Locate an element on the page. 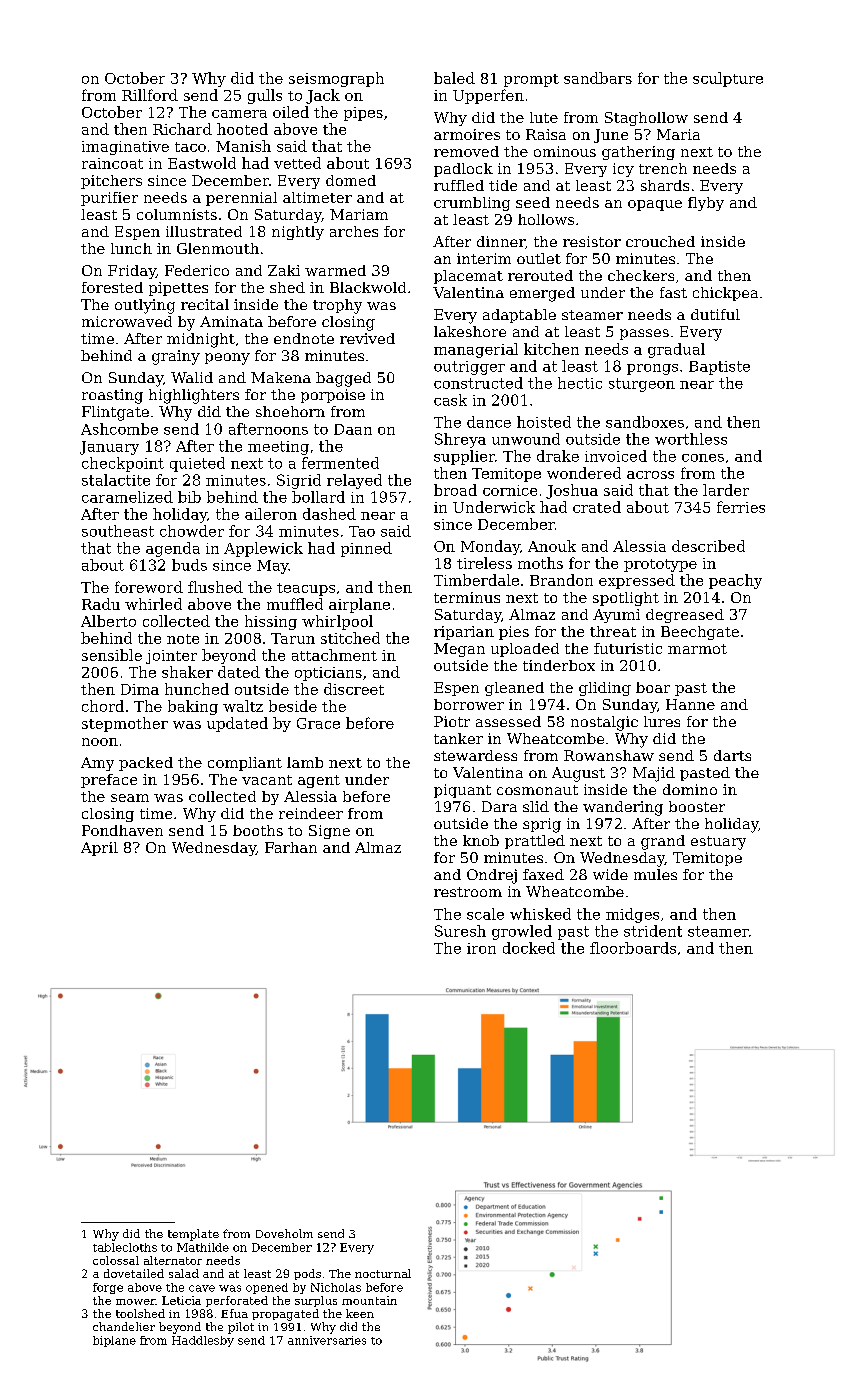 The width and height of the page is (849, 1400). pilot is located at coordinates (241, 1328).
